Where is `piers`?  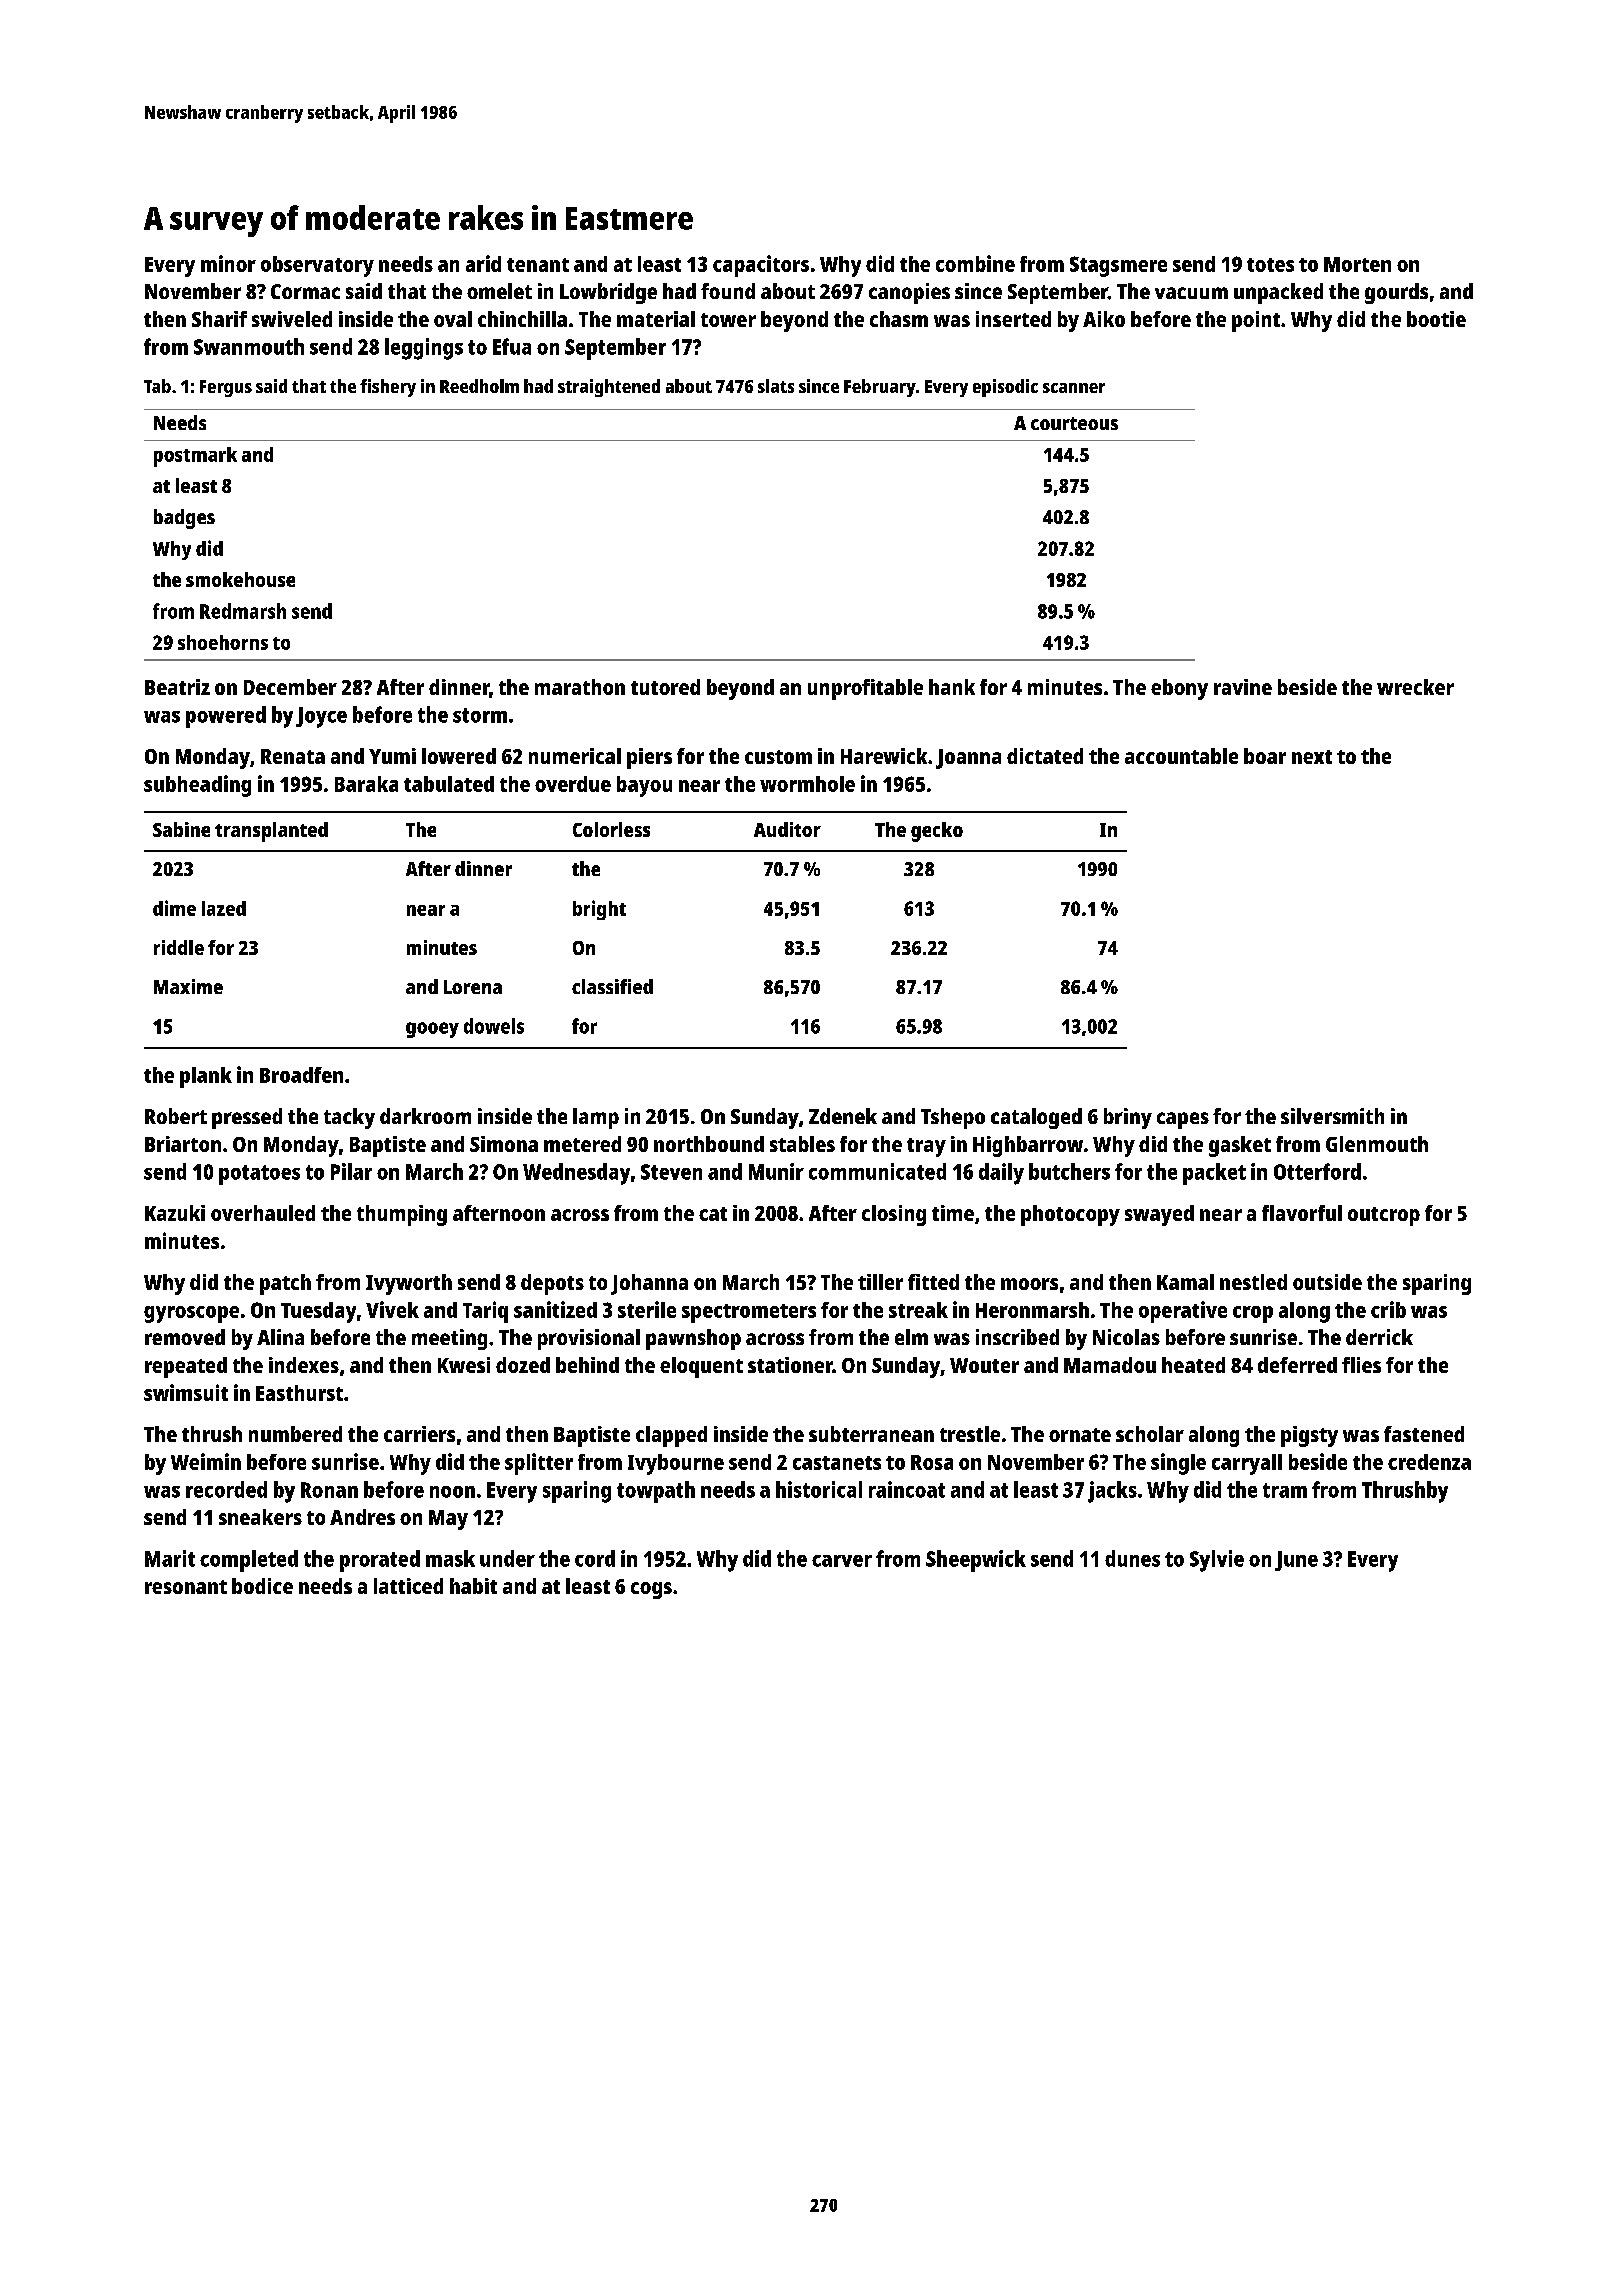
piers is located at coordinates (649, 758).
